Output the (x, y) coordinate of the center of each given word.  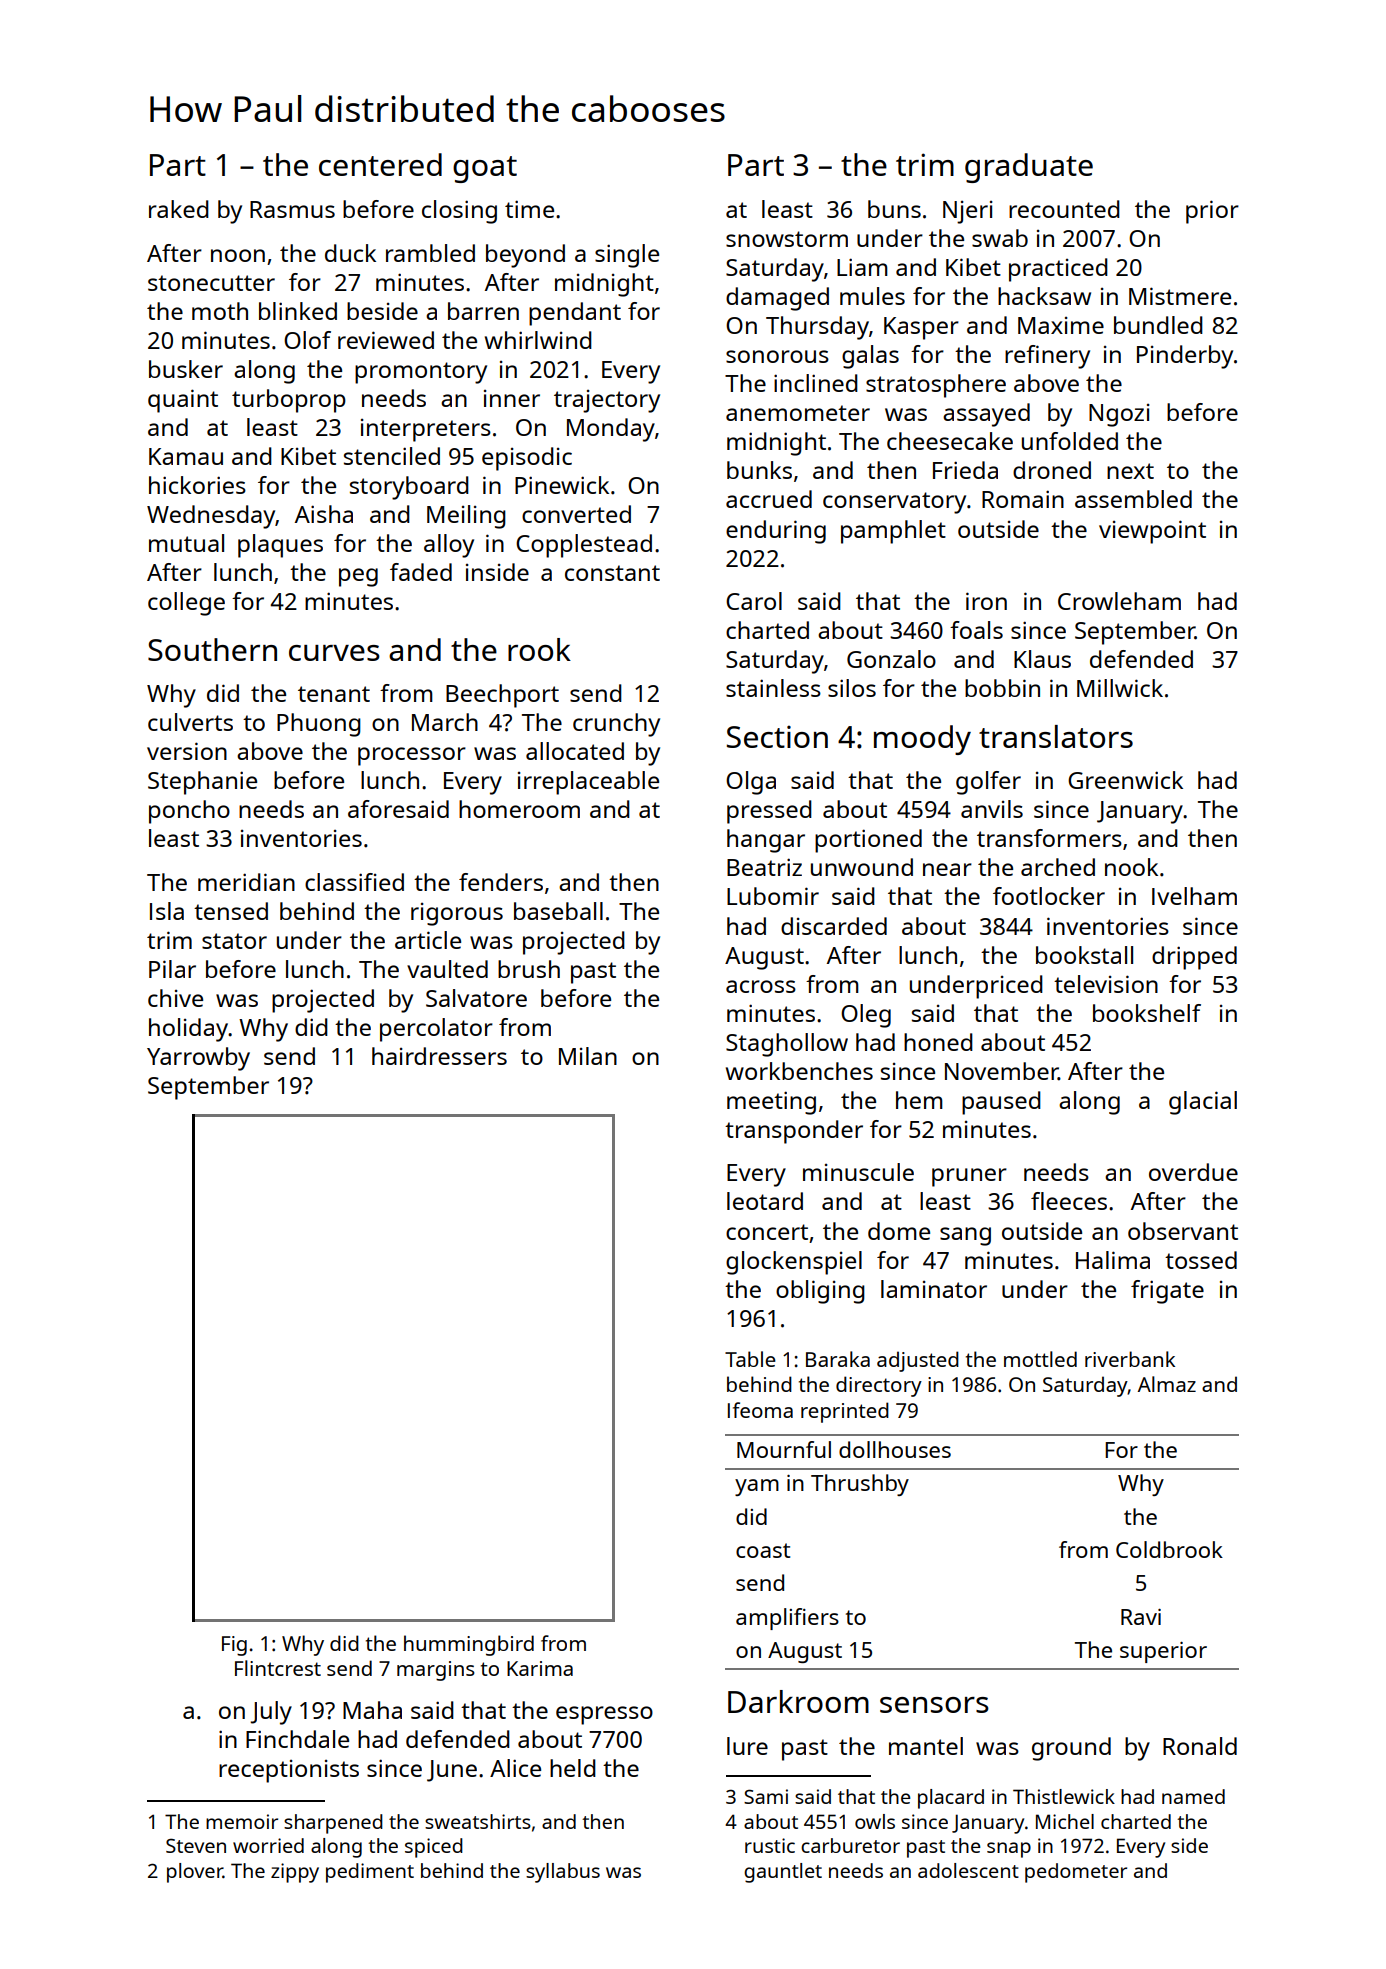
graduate (1029, 168)
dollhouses (895, 1449)
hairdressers (439, 1056)
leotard (765, 1201)
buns (894, 209)
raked (179, 209)
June (452, 1771)
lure (747, 1746)
